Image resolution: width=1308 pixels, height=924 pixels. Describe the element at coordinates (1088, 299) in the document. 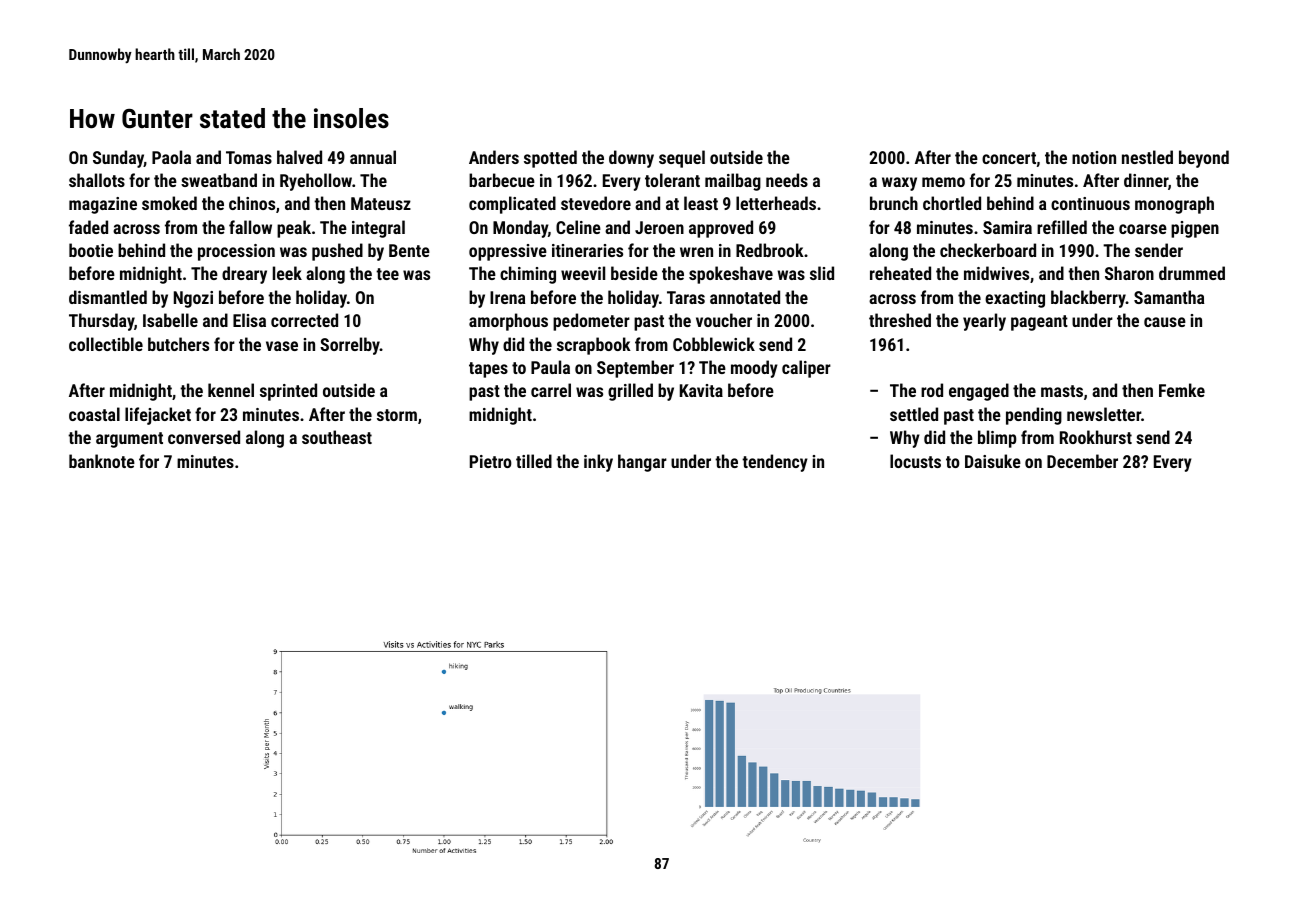

I see `blackberry` at that location.
